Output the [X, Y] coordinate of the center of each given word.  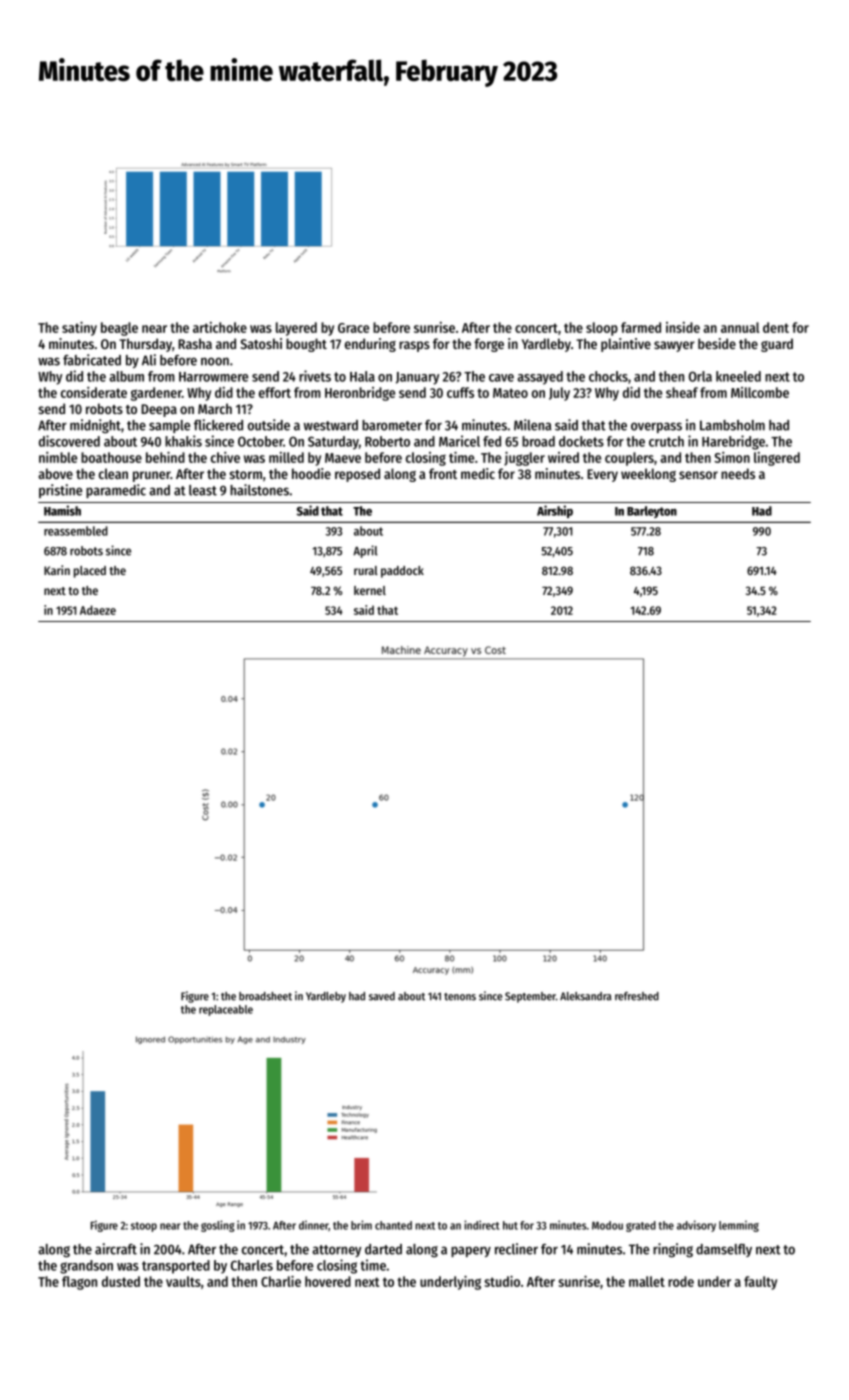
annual [740, 327]
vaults [183, 1281]
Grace [353, 328]
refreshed [637, 996]
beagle [119, 329]
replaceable [226, 1010]
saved [382, 996]
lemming [739, 1226]
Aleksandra [586, 996]
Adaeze [98, 610]
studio [502, 1281]
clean [113, 473]
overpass [656, 427]
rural [366, 570]
